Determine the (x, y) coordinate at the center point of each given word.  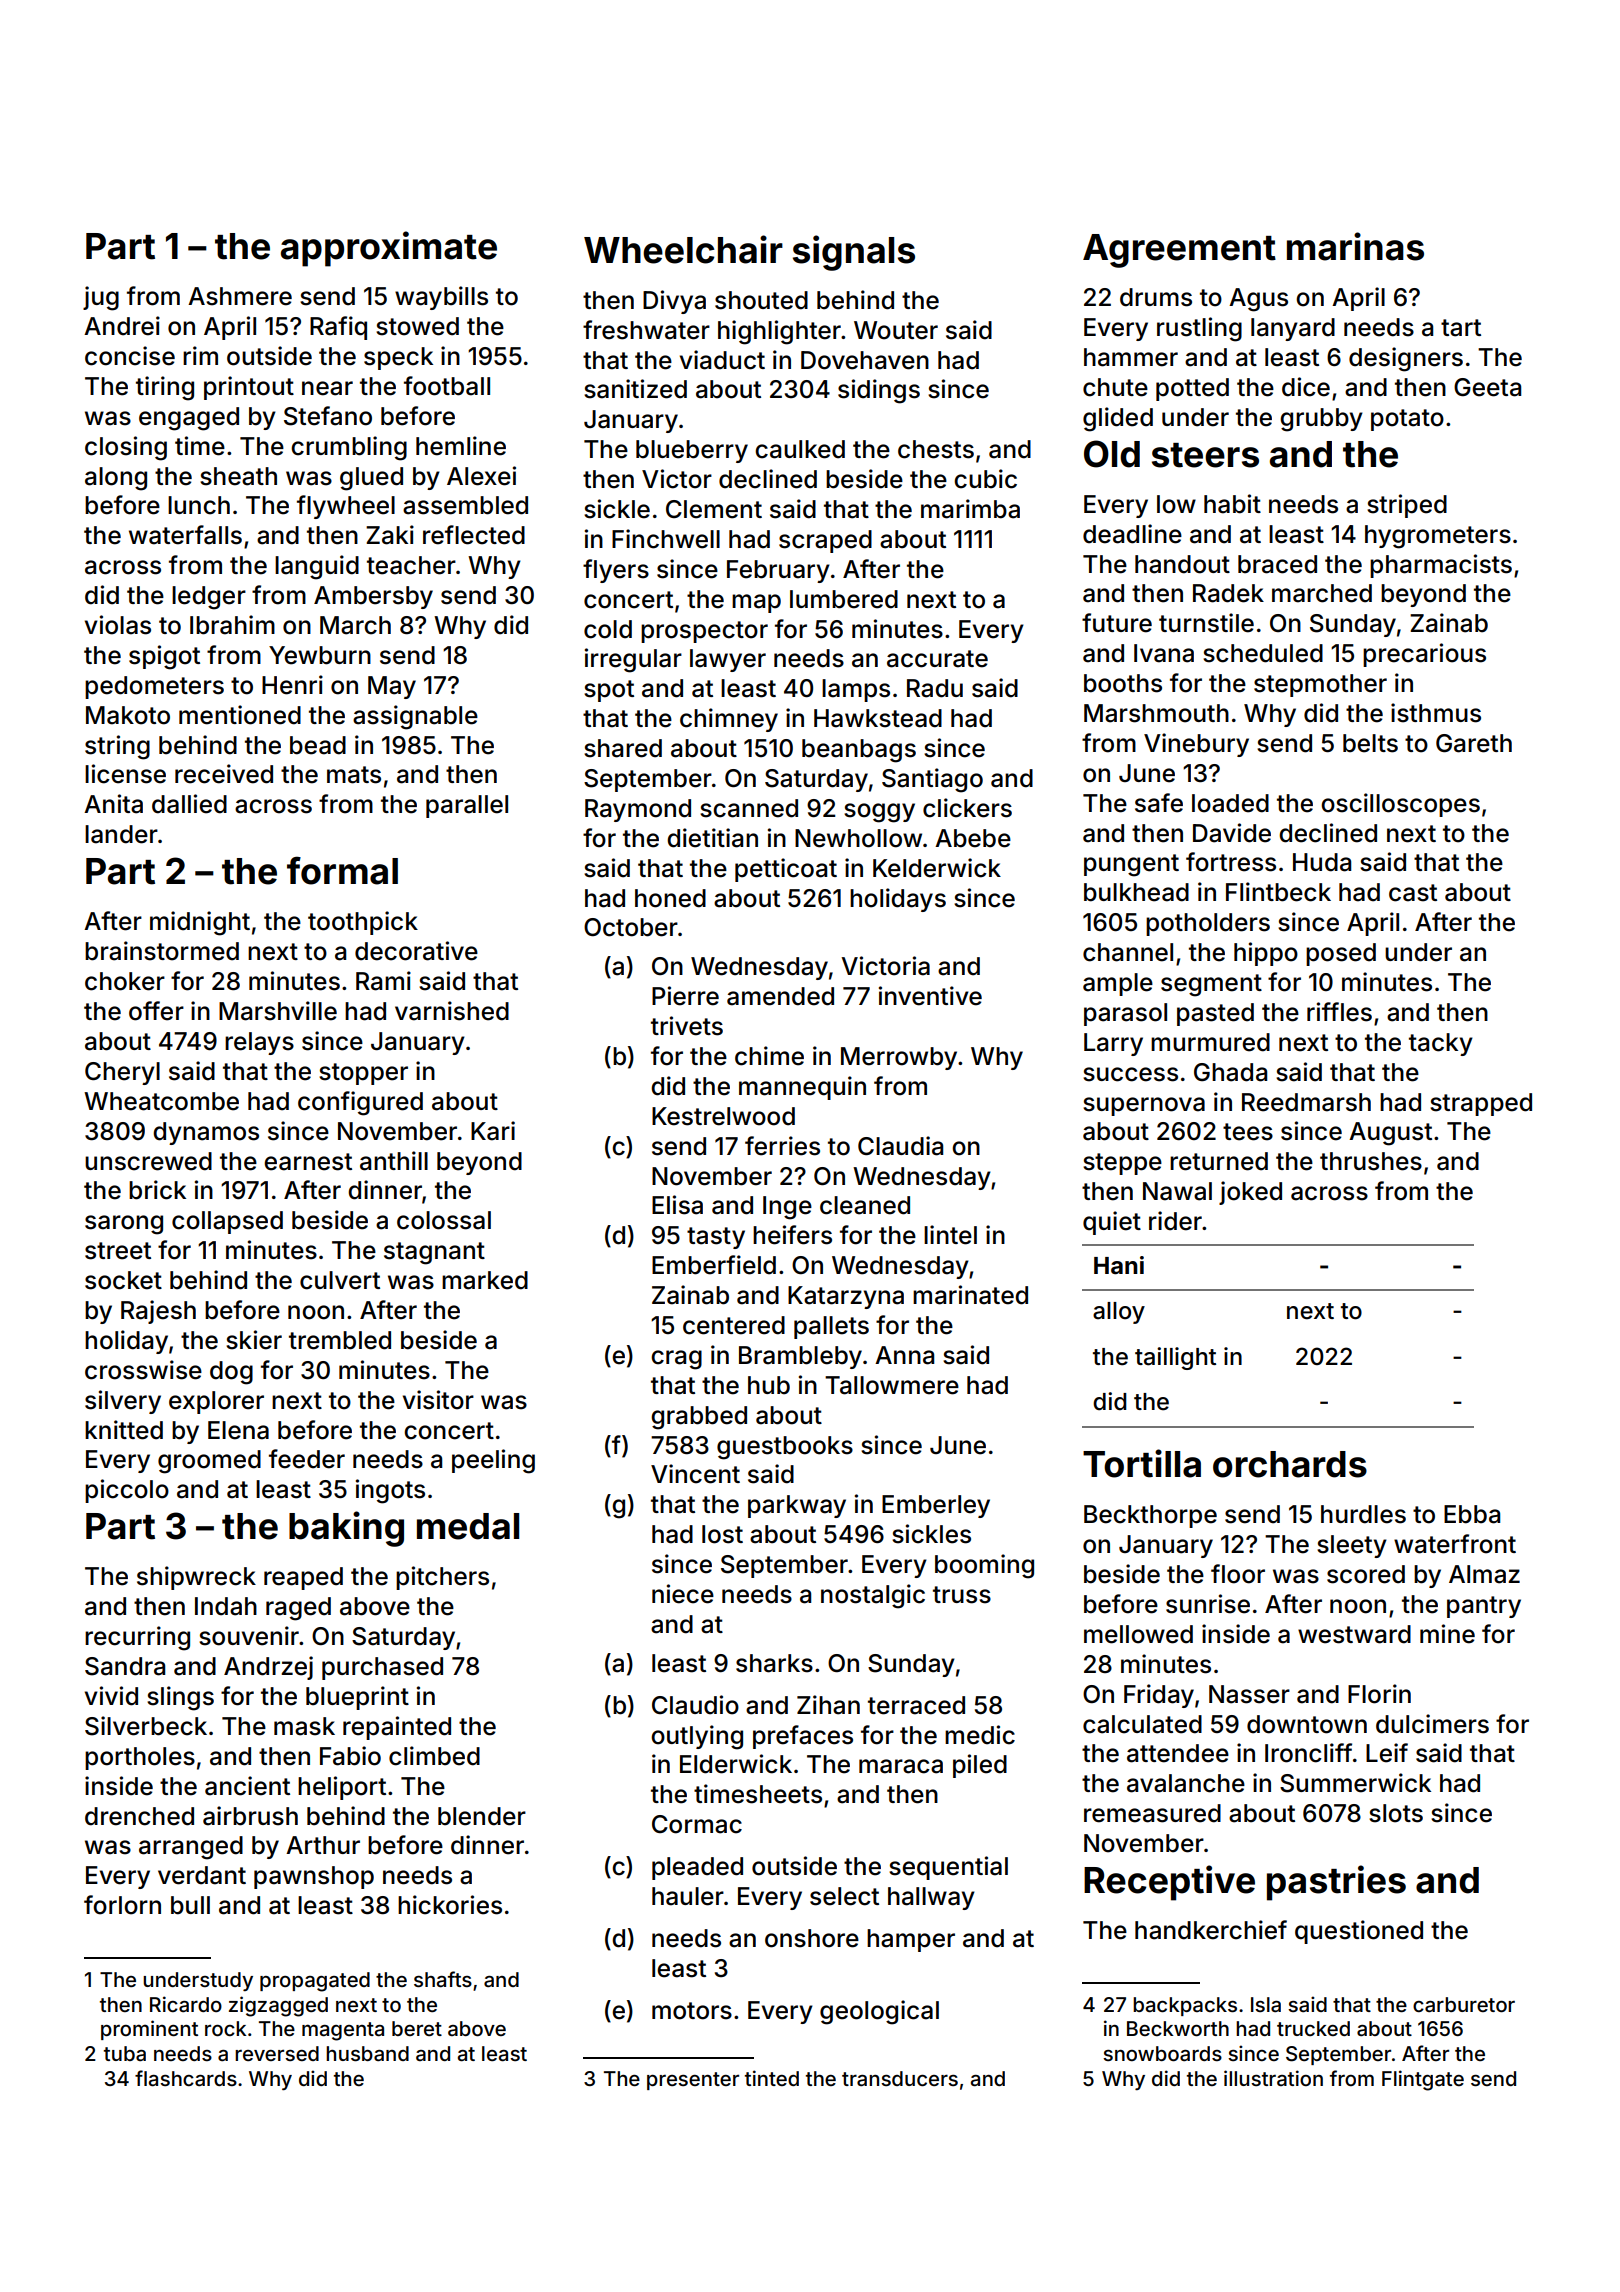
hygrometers (1438, 537)
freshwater (646, 330)
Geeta (1487, 387)
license (125, 774)
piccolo (127, 1491)
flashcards (186, 2078)
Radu (935, 688)
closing (126, 448)
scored (1366, 1574)
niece (683, 1594)
